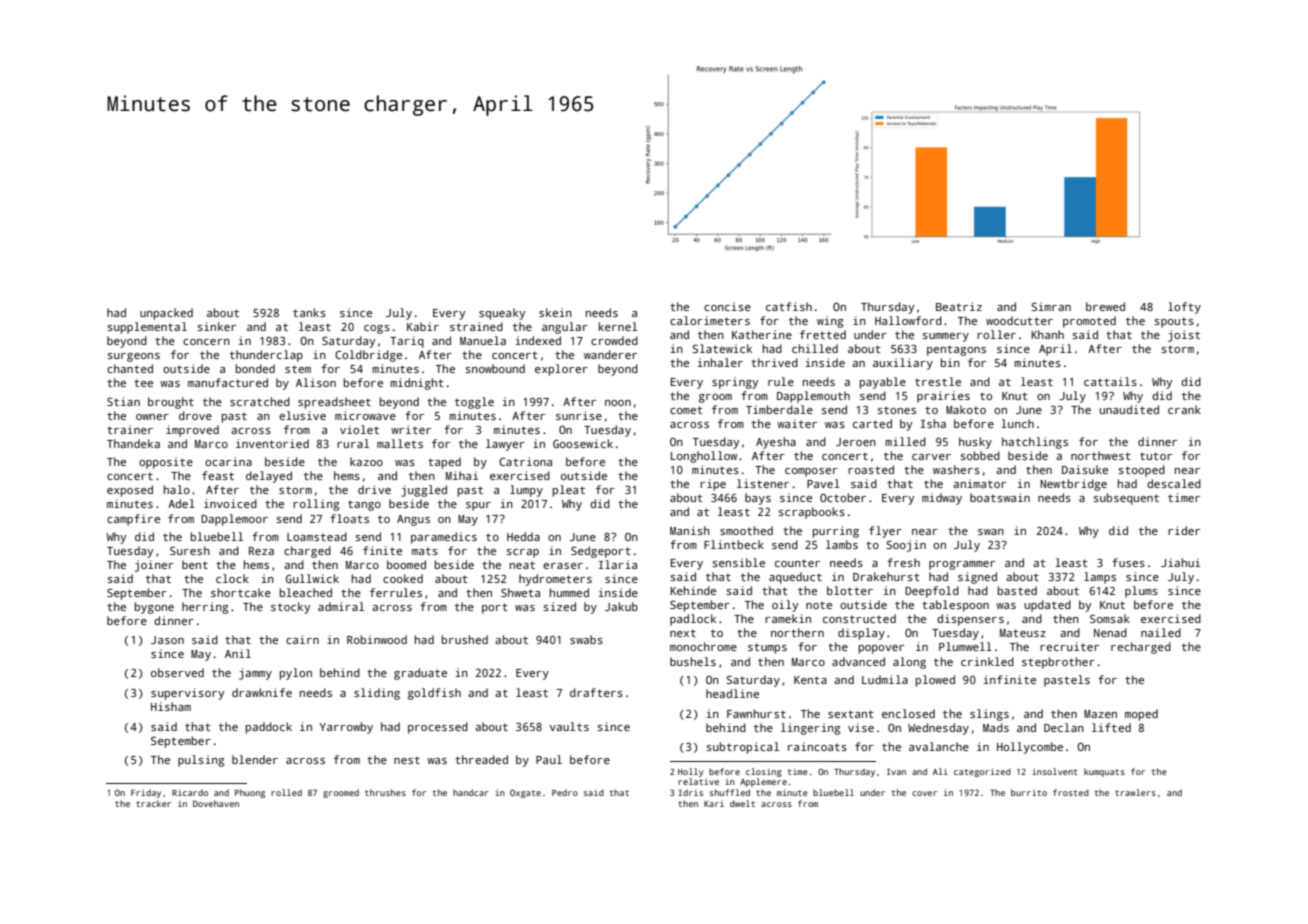 This document has width=1308, height=924. What do you see at coordinates (735, 383) in the document?
I see `springy` at bounding box center [735, 383].
